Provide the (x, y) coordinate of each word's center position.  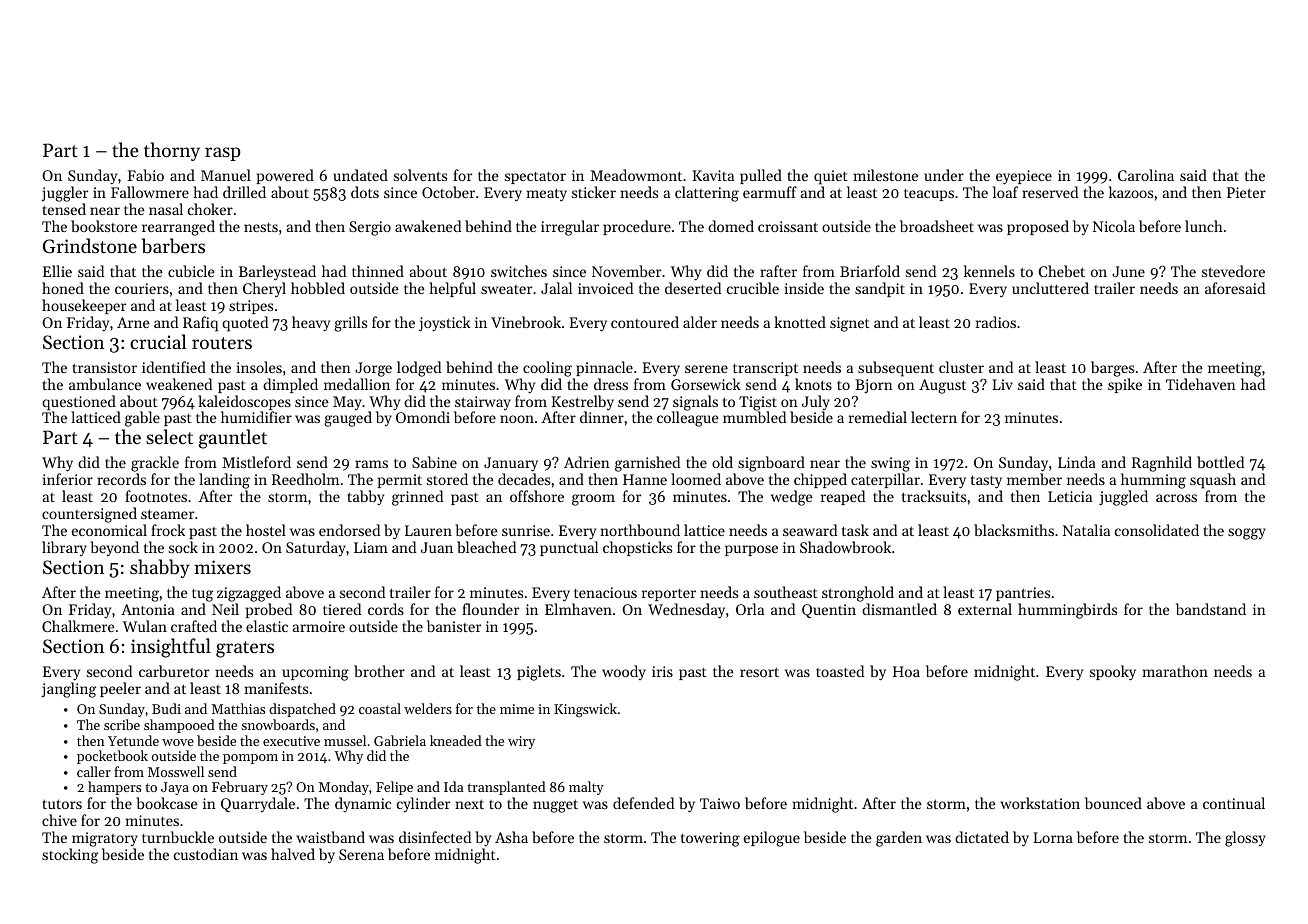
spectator (535, 178)
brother (379, 671)
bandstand (1211, 609)
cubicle (191, 271)
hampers (114, 788)
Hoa (906, 671)
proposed (1038, 227)
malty (586, 788)
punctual (569, 548)
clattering (707, 194)
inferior (68, 479)
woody (624, 672)
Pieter (1246, 192)
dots (365, 192)
